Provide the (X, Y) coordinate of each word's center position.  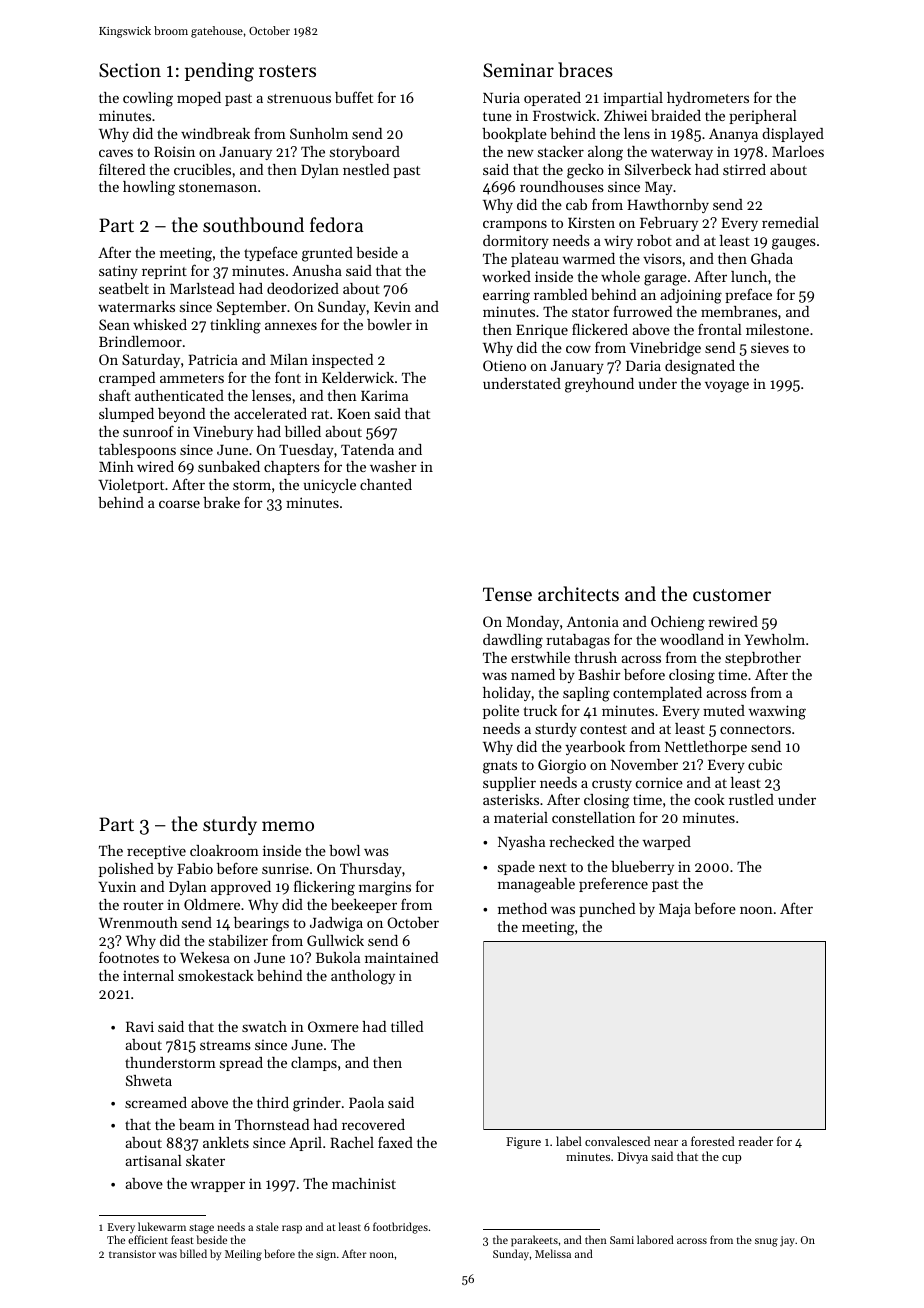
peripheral (763, 117)
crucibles (202, 169)
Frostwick (564, 115)
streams (225, 1045)
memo (288, 826)
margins (385, 888)
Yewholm (774, 639)
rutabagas (578, 641)
